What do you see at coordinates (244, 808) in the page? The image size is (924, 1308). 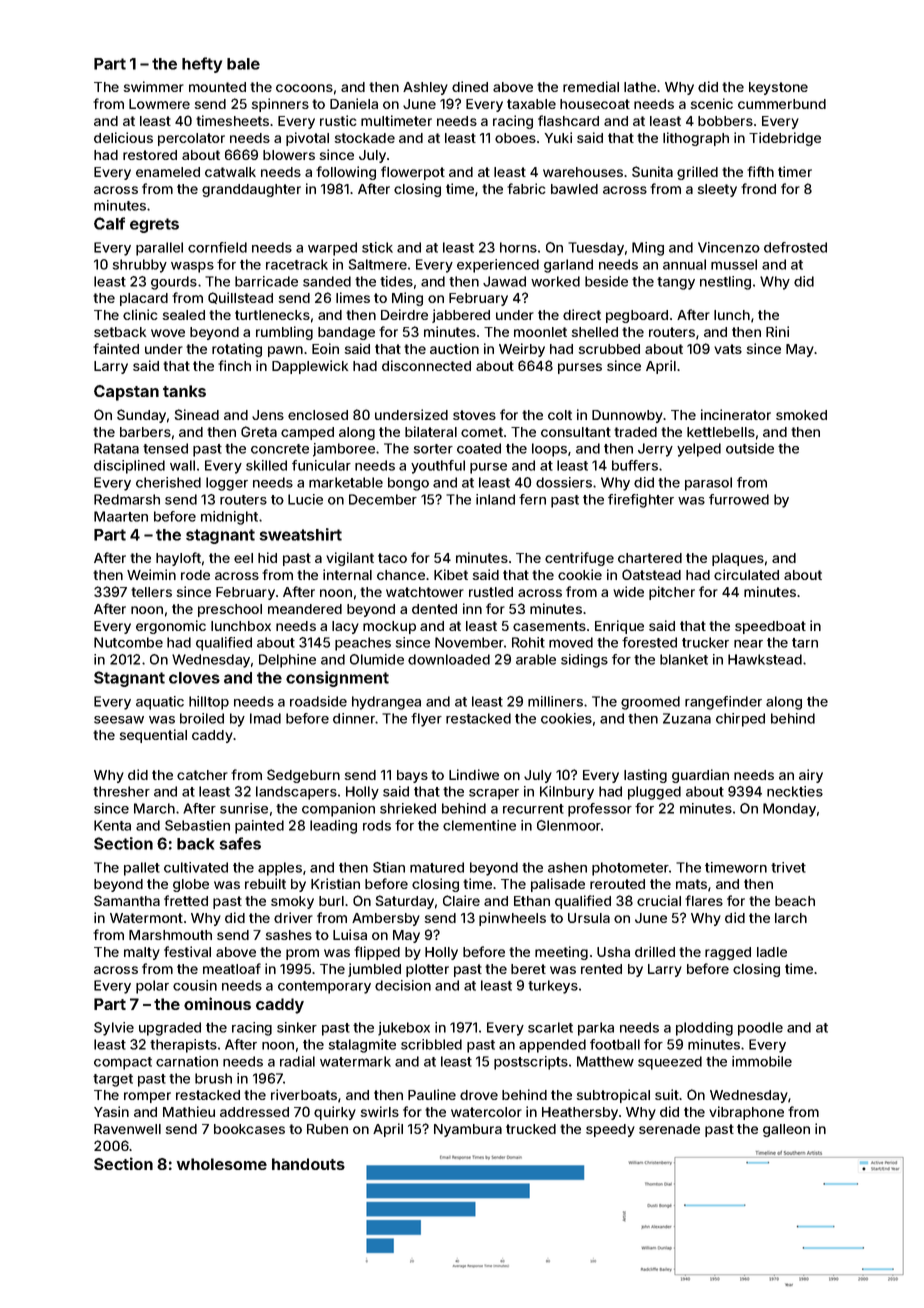 I see `sunrise` at bounding box center [244, 808].
